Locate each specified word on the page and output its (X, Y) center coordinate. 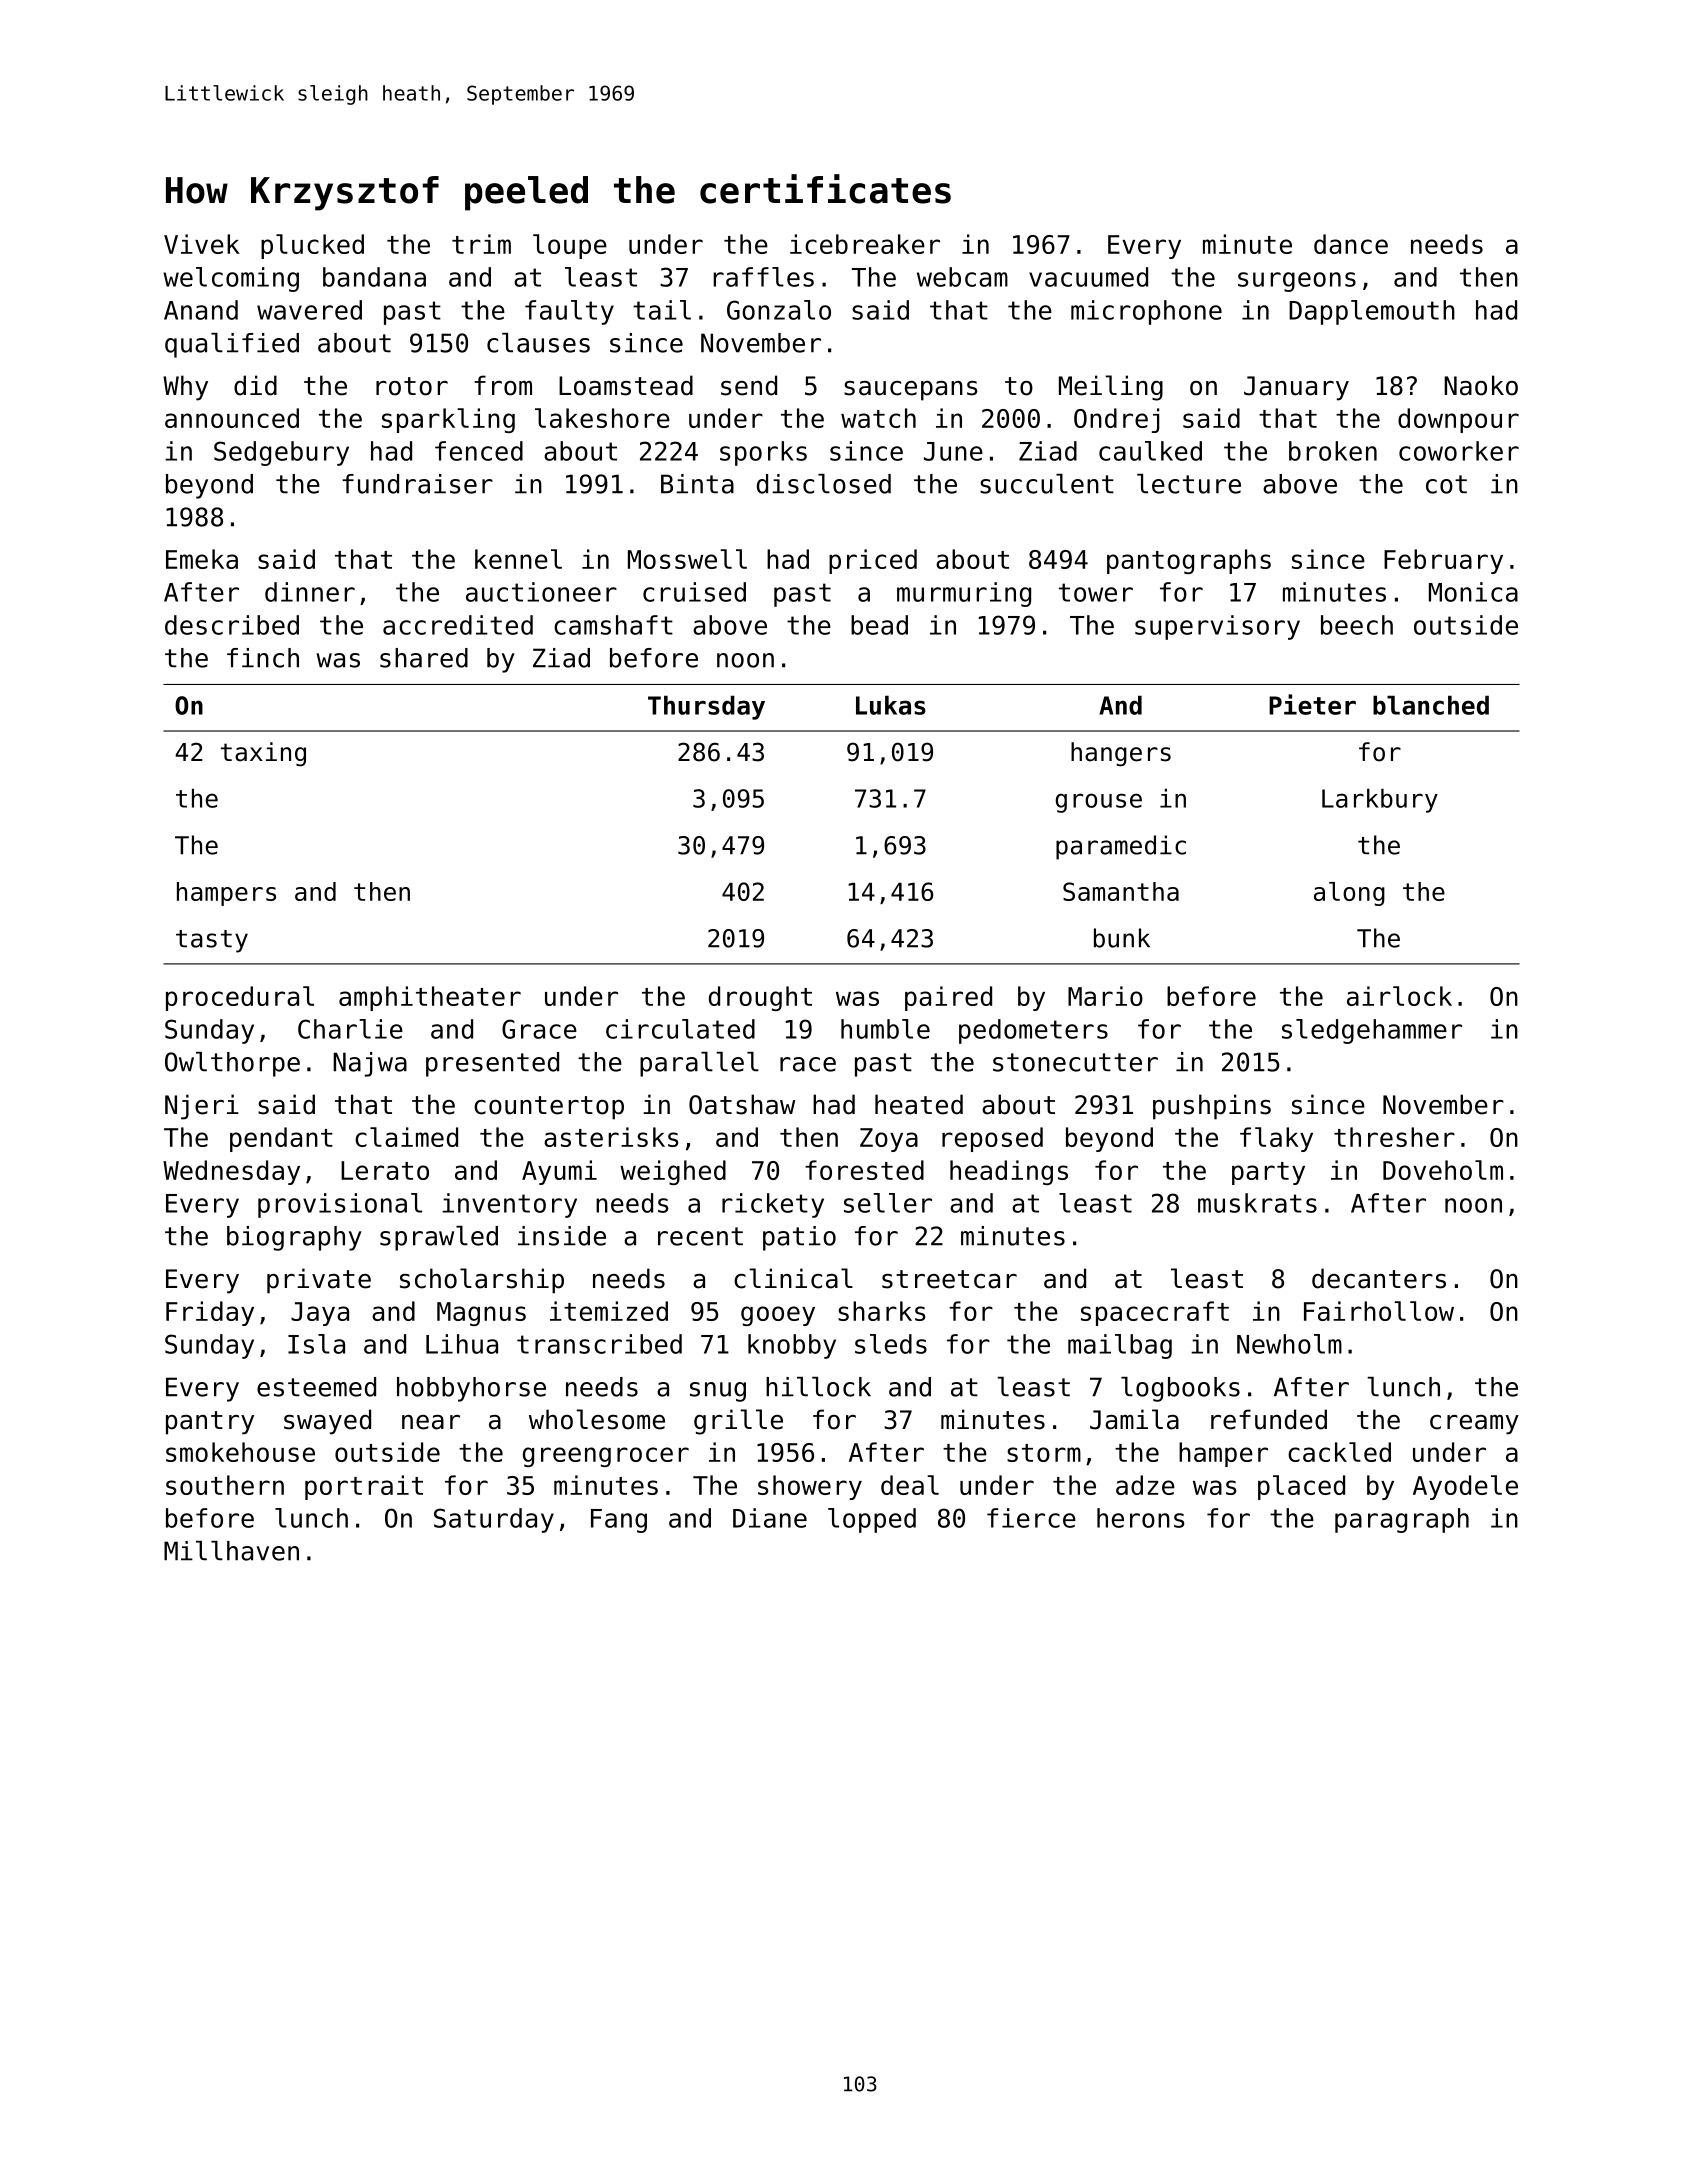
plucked (312, 246)
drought (760, 998)
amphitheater (430, 998)
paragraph (1402, 1520)
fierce (1031, 1518)
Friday (210, 1313)
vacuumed (1088, 277)
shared (424, 658)
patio (799, 1238)
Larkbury (1380, 800)
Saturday (494, 1520)
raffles (763, 277)
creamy (1474, 1425)
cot (1446, 484)
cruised (694, 592)
